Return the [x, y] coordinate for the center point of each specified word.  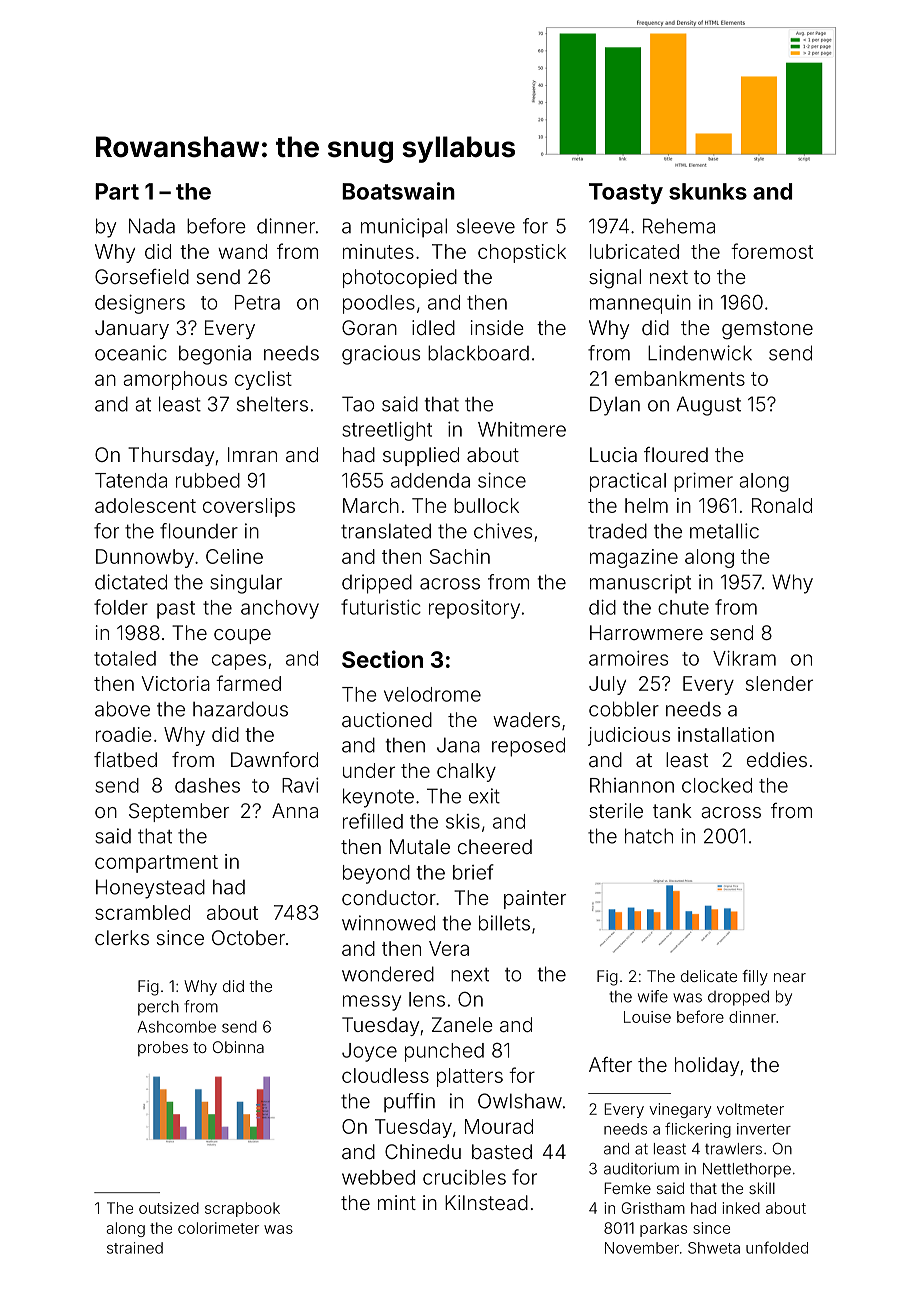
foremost [772, 251]
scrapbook [242, 1209]
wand [242, 251]
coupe [242, 636]
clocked [717, 785]
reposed [528, 747]
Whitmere [522, 429]
